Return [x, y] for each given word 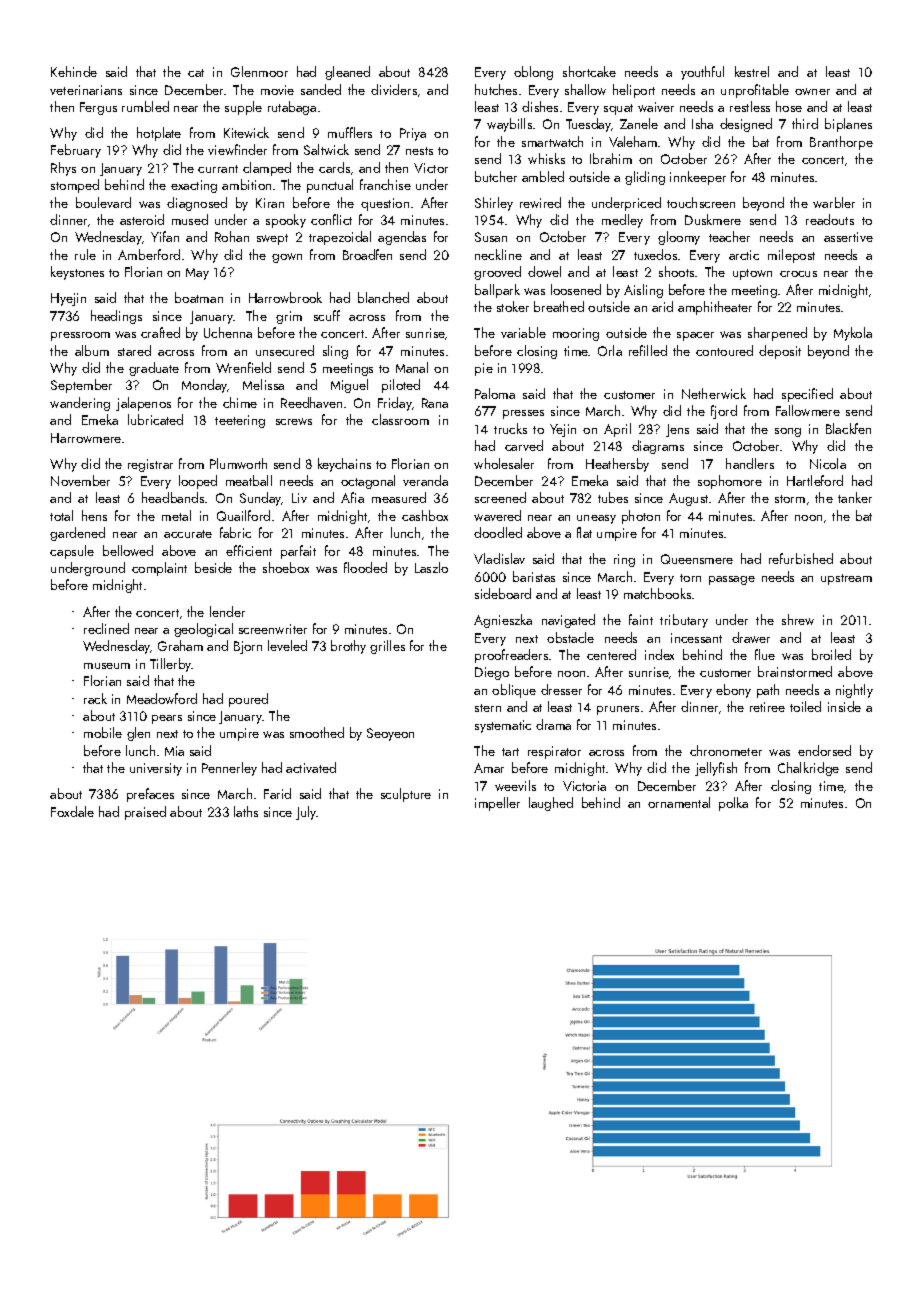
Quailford [243, 515]
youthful [702, 73]
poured [248, 700]
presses [523, 414]
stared [134, 350]
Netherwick [714, 393]
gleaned [347, 73]
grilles [387, 647]
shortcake [589, 71]
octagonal [368, 482]
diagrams [658, 447]
